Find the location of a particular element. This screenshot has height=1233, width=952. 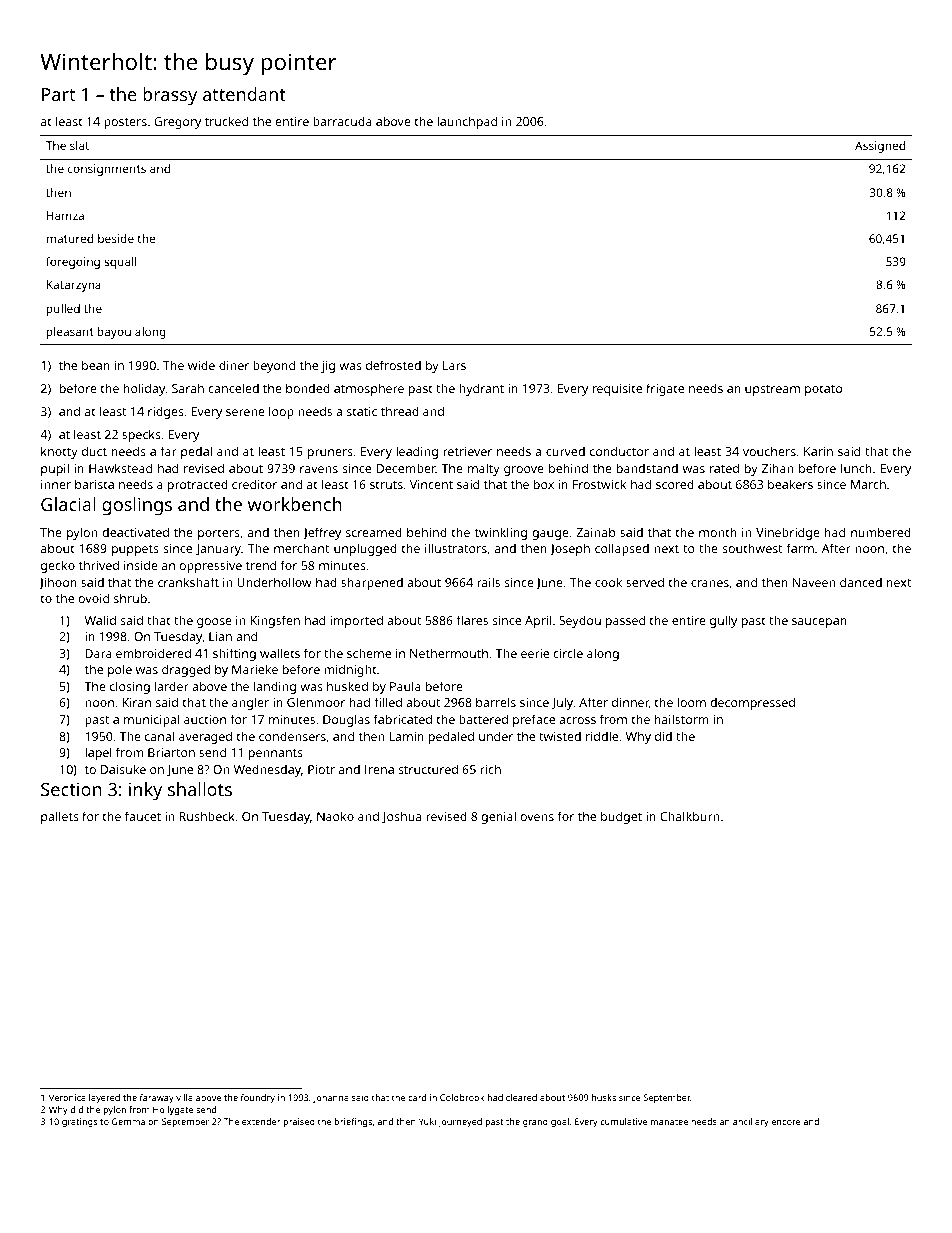

lapel is located at coordinates (98, 753).
